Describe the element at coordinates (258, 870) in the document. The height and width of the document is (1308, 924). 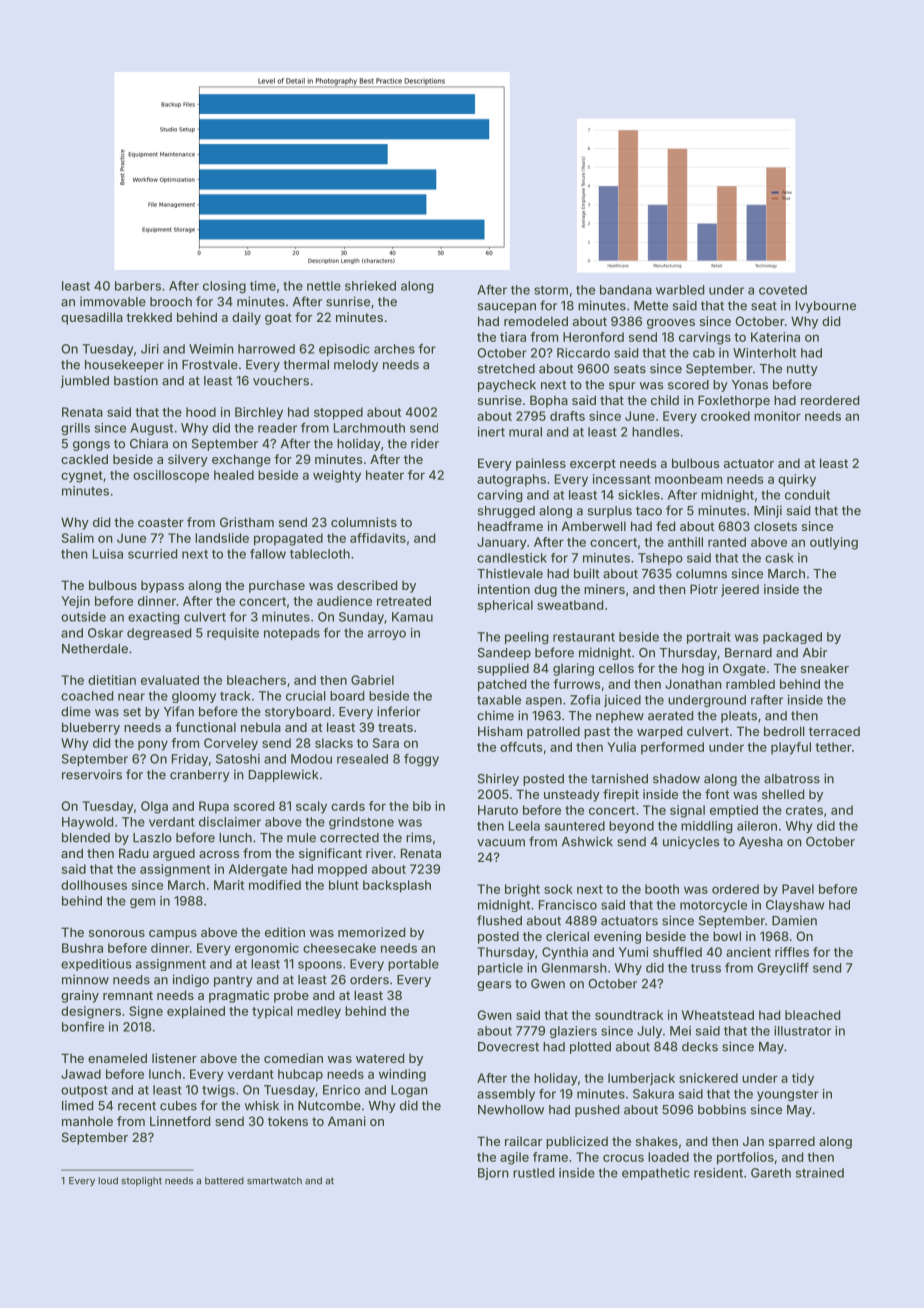
I see `Aldergate` at that location.
